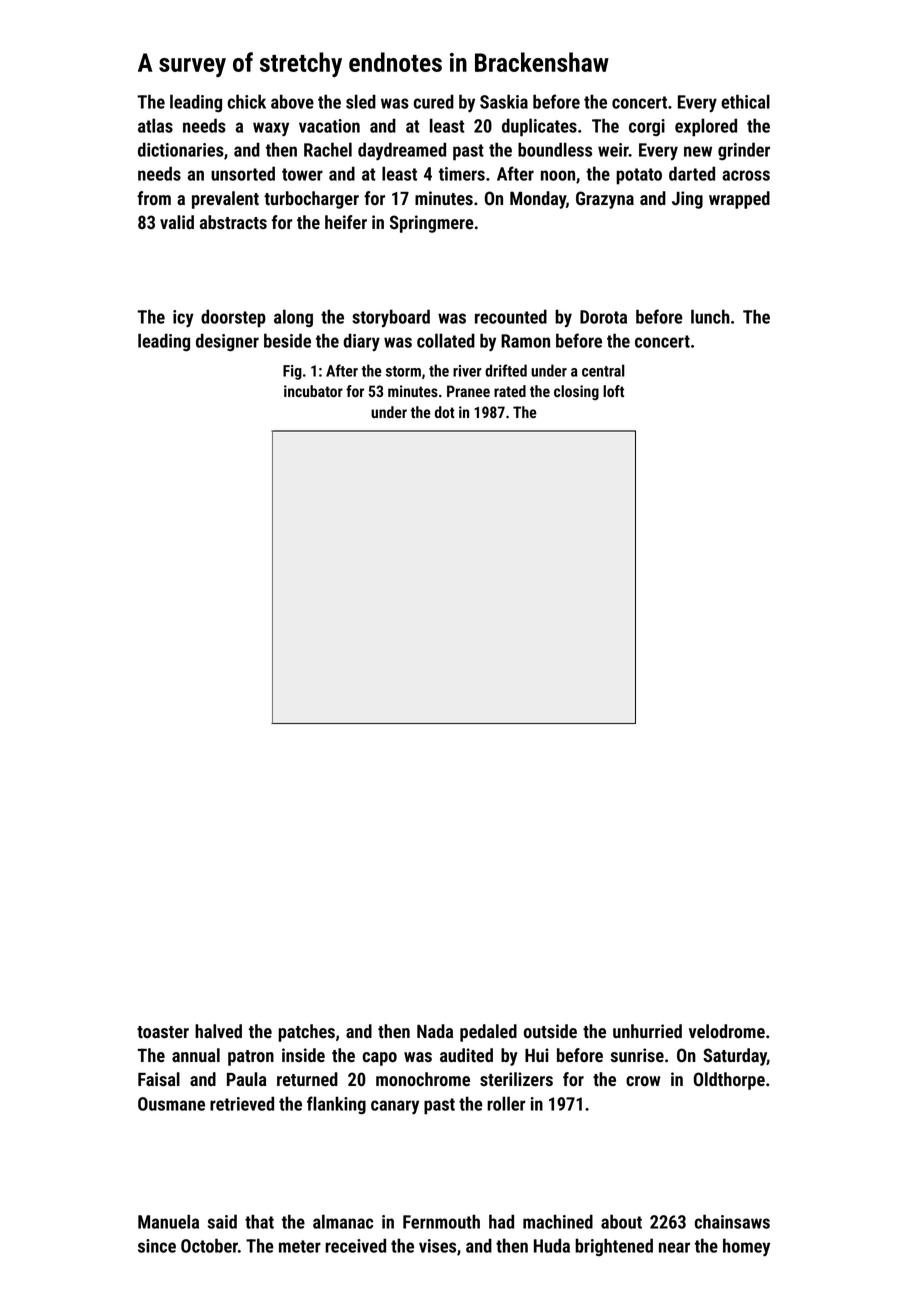 The width and height of the screenshot is (908, 1316). I want to click on from, so click(154, 198).
